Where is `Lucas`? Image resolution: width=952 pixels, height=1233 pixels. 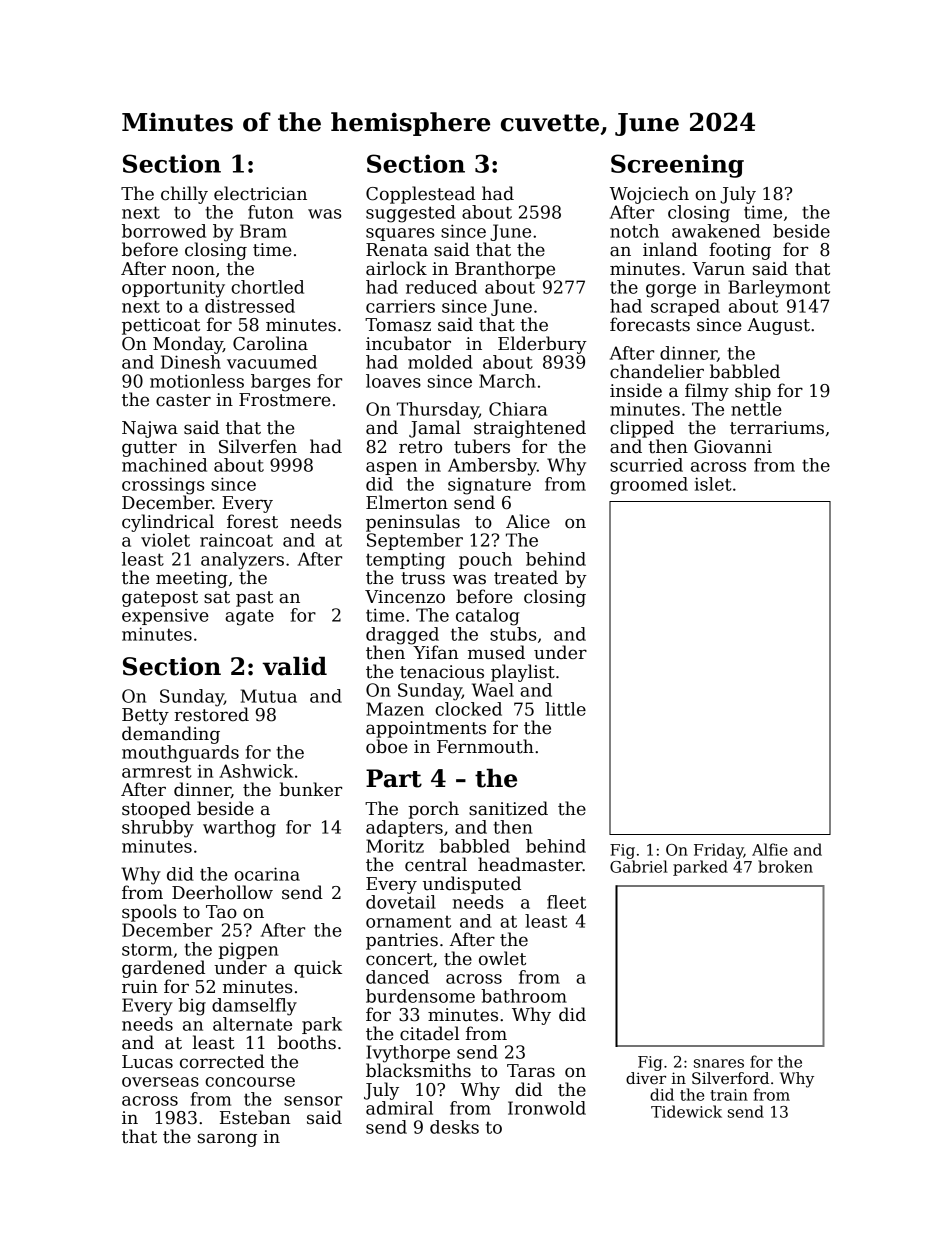 Lucas is located at coordinates (147, 1062).
